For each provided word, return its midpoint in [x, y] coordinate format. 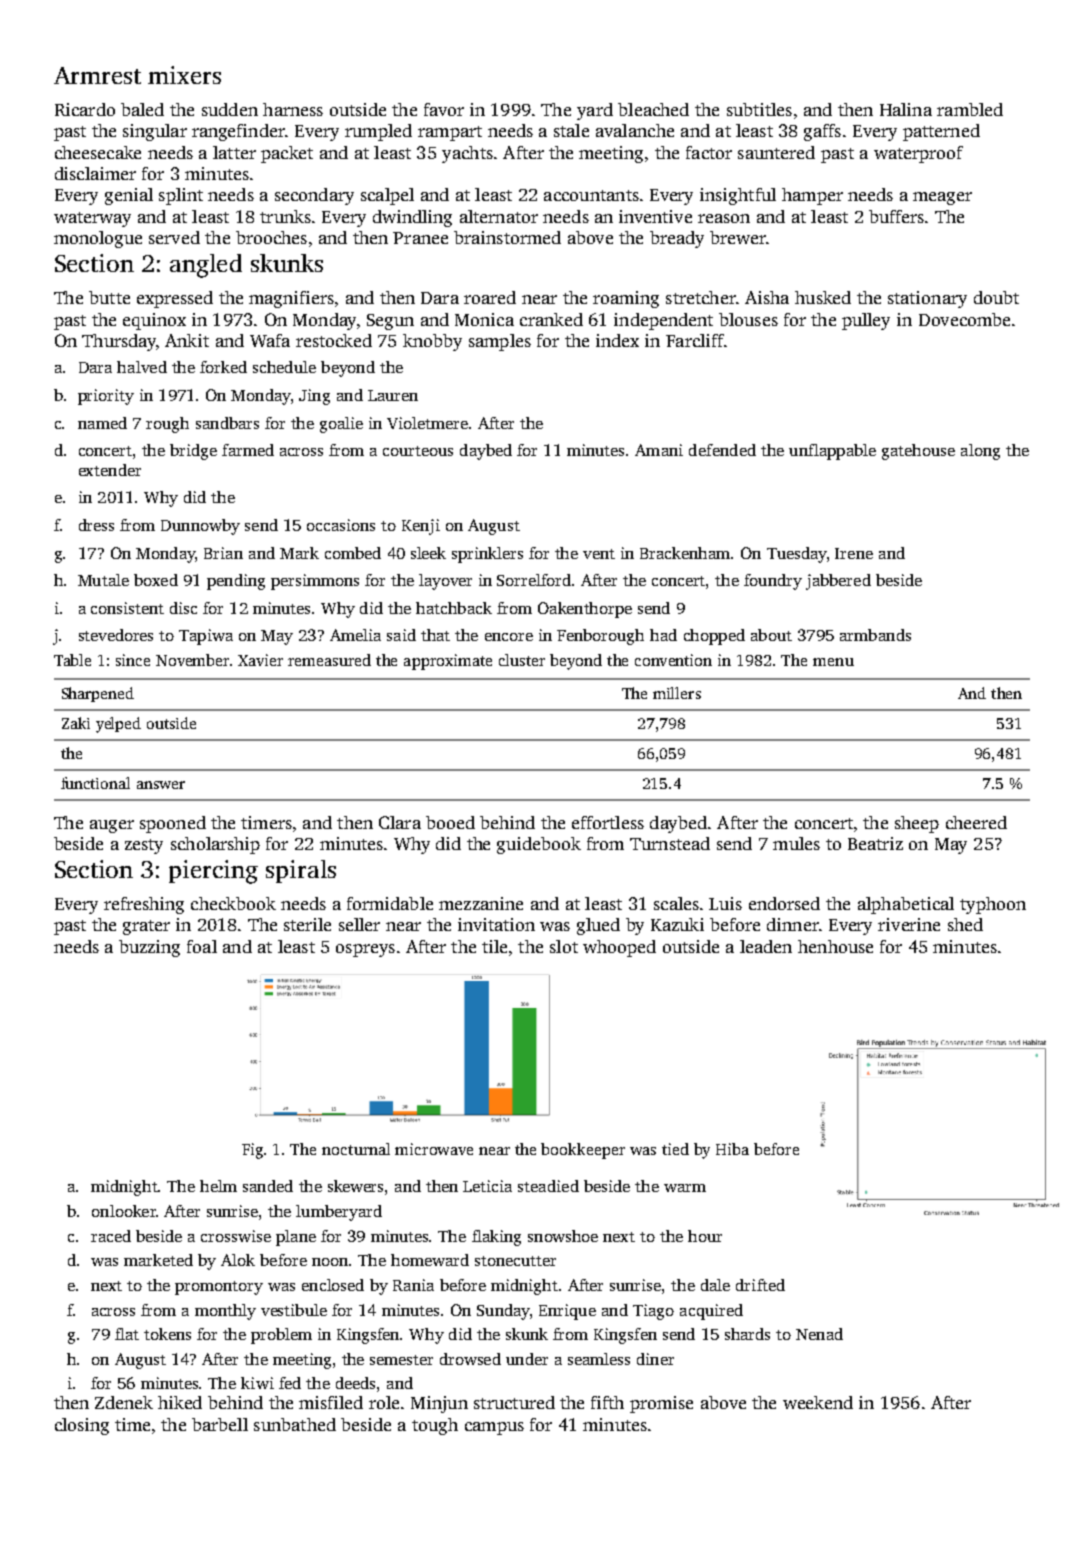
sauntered [776, 152]
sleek [428, 553]
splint [181, 196]
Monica [484, 319]
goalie [341, 425]
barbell [220, 1424]
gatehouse [918, 452]
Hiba [732, 1149]
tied [675, 1149]
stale [571, 130]
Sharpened [98, 694]
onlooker [124, 1211]
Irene [854, 553]
